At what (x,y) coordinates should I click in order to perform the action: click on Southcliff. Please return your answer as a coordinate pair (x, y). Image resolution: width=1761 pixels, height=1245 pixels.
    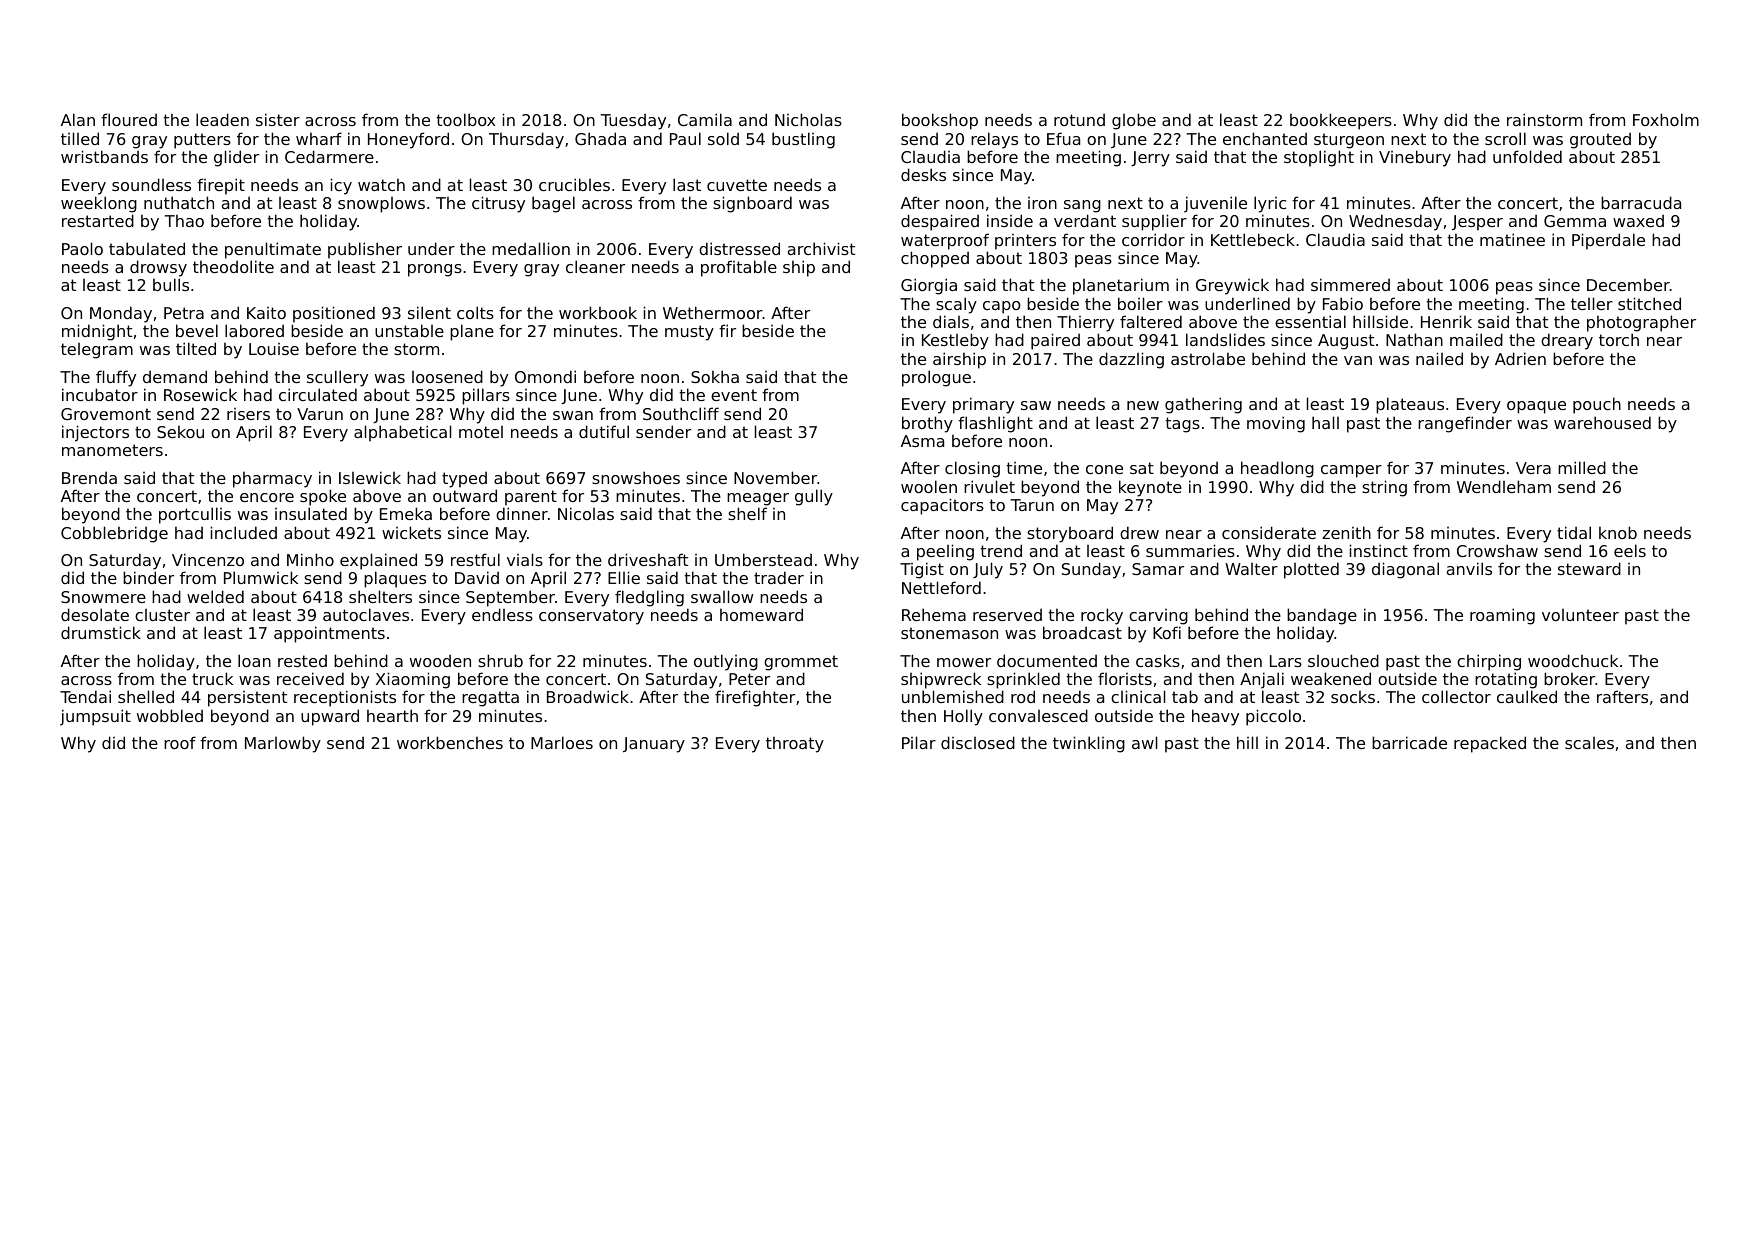
    Looking at the image, I should click on (681, 413).
